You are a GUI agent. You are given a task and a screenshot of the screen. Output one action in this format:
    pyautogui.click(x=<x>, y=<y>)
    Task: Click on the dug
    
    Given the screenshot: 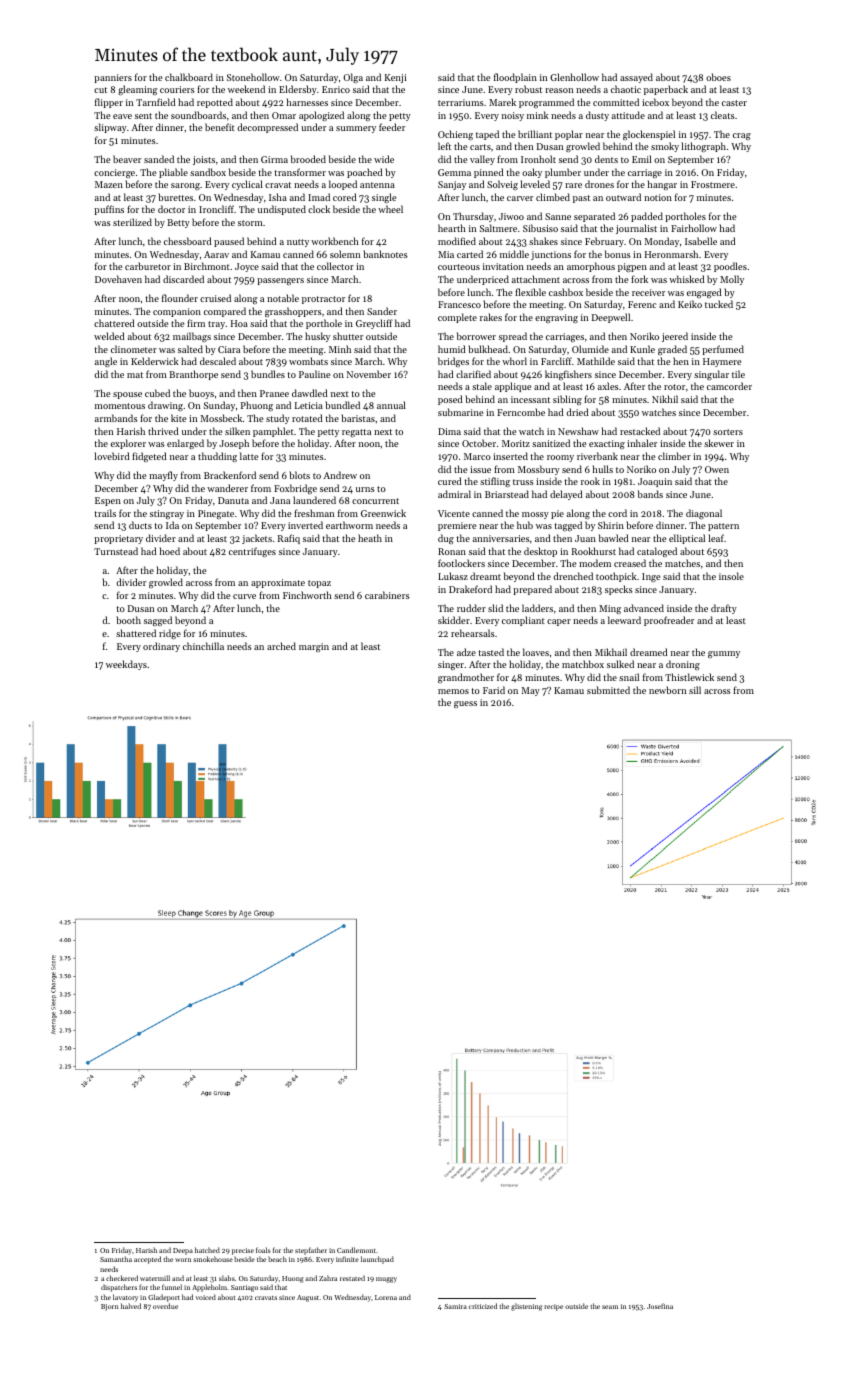 What is the action you would take?
    pyautogui.click(x=446, y=539)
